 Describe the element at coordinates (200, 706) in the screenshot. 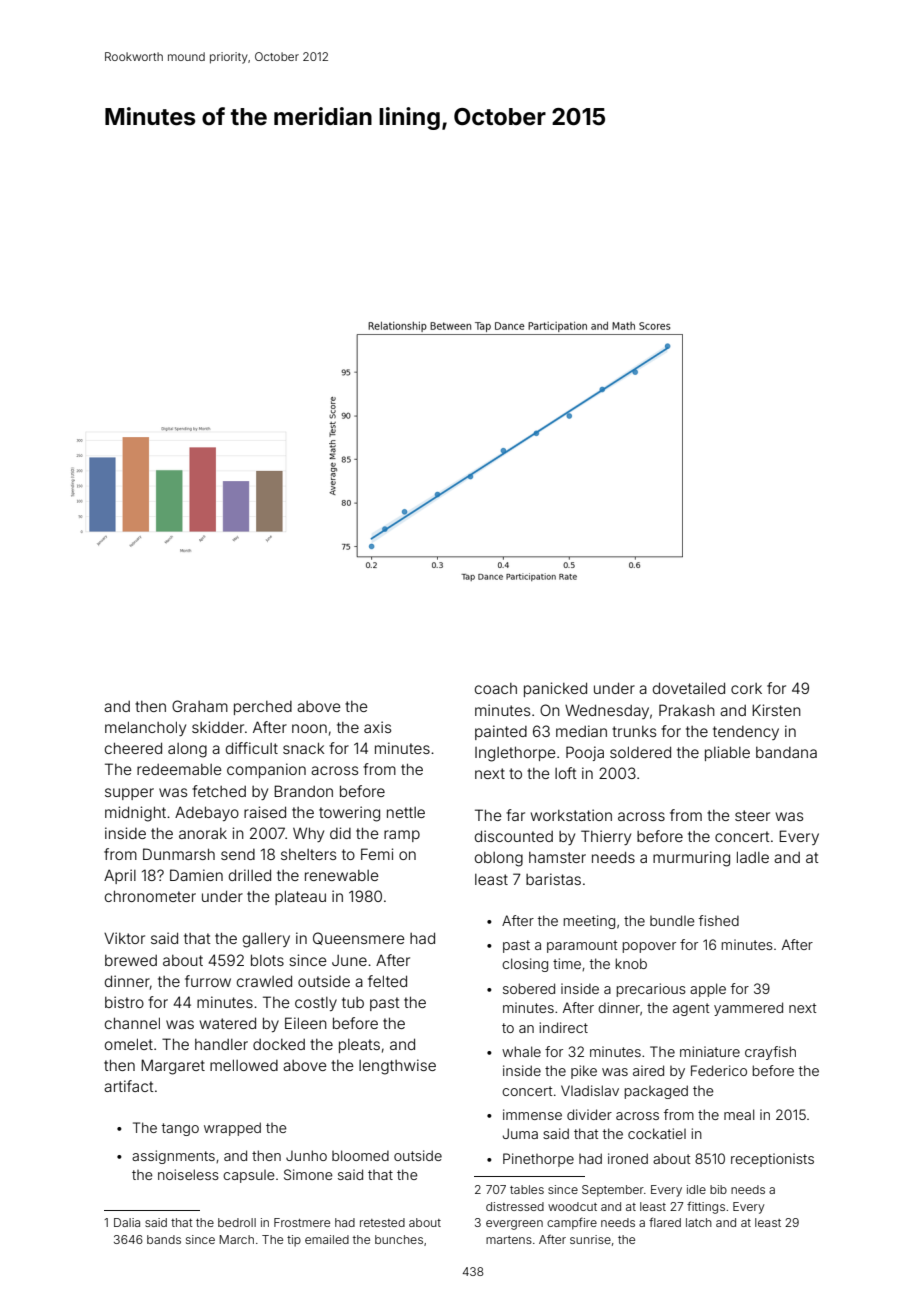

I see `Graham` at that location.
